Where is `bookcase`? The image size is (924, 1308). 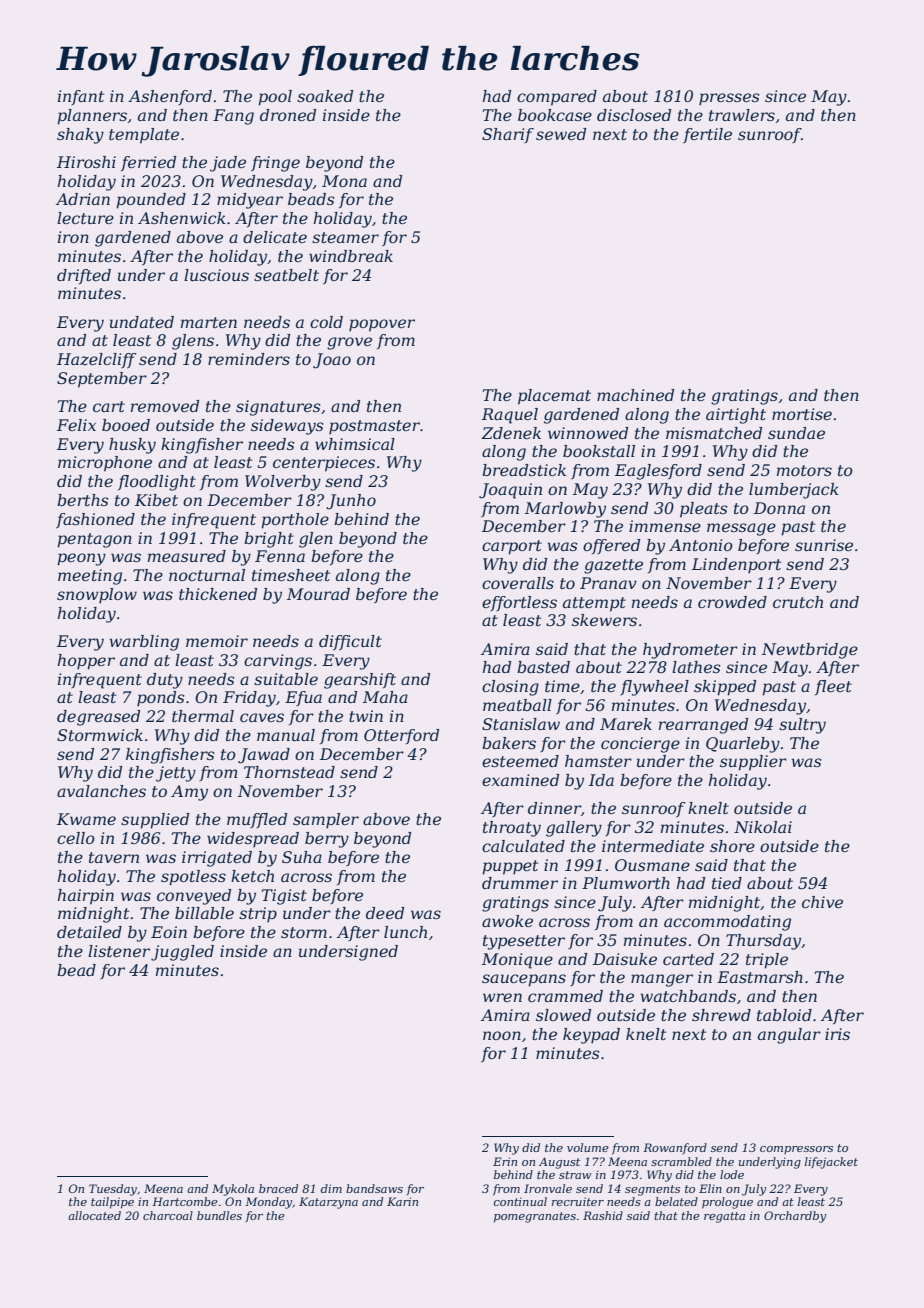 bookcase is located at coordinates (555, 115).
